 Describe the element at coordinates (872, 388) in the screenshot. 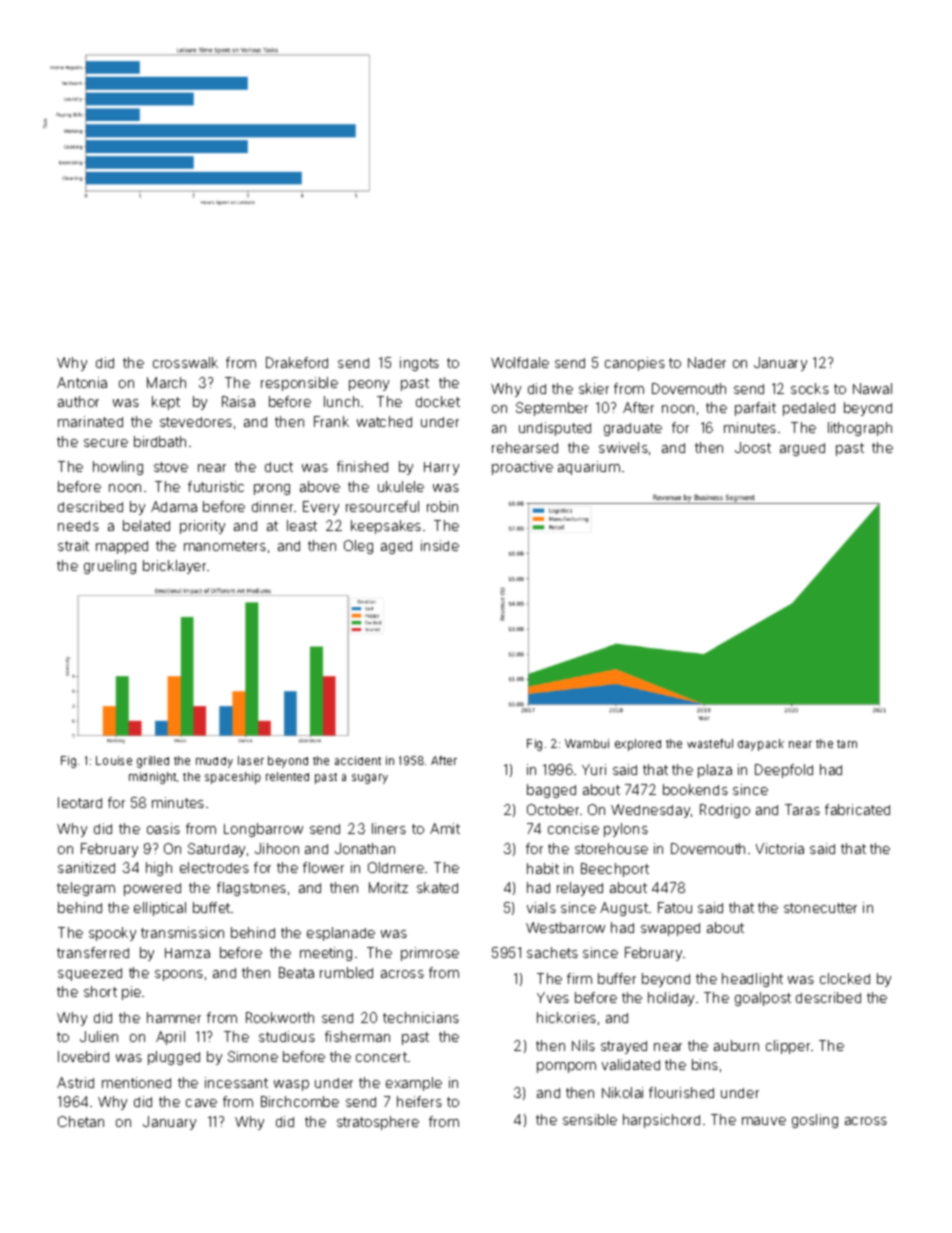

I see `Nawal` at that location.
